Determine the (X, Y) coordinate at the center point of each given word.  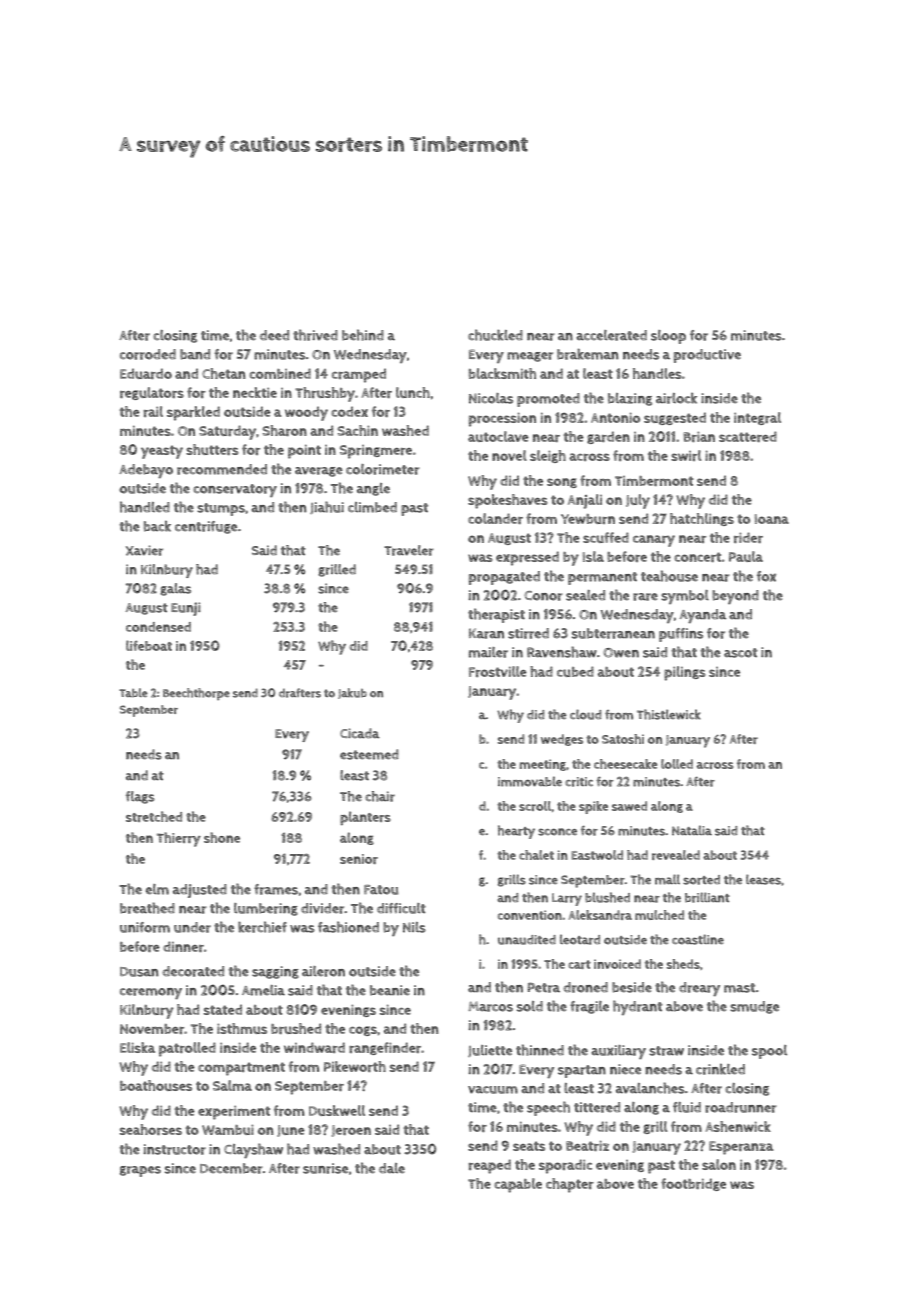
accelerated (611, 335)
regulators (152, 393)
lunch (413, 392)
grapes (140, 1171)
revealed (676, 855)
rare (645, 597)
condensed (158, 627)
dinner (183, 946)
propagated (504, 578)
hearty (516, 832)
